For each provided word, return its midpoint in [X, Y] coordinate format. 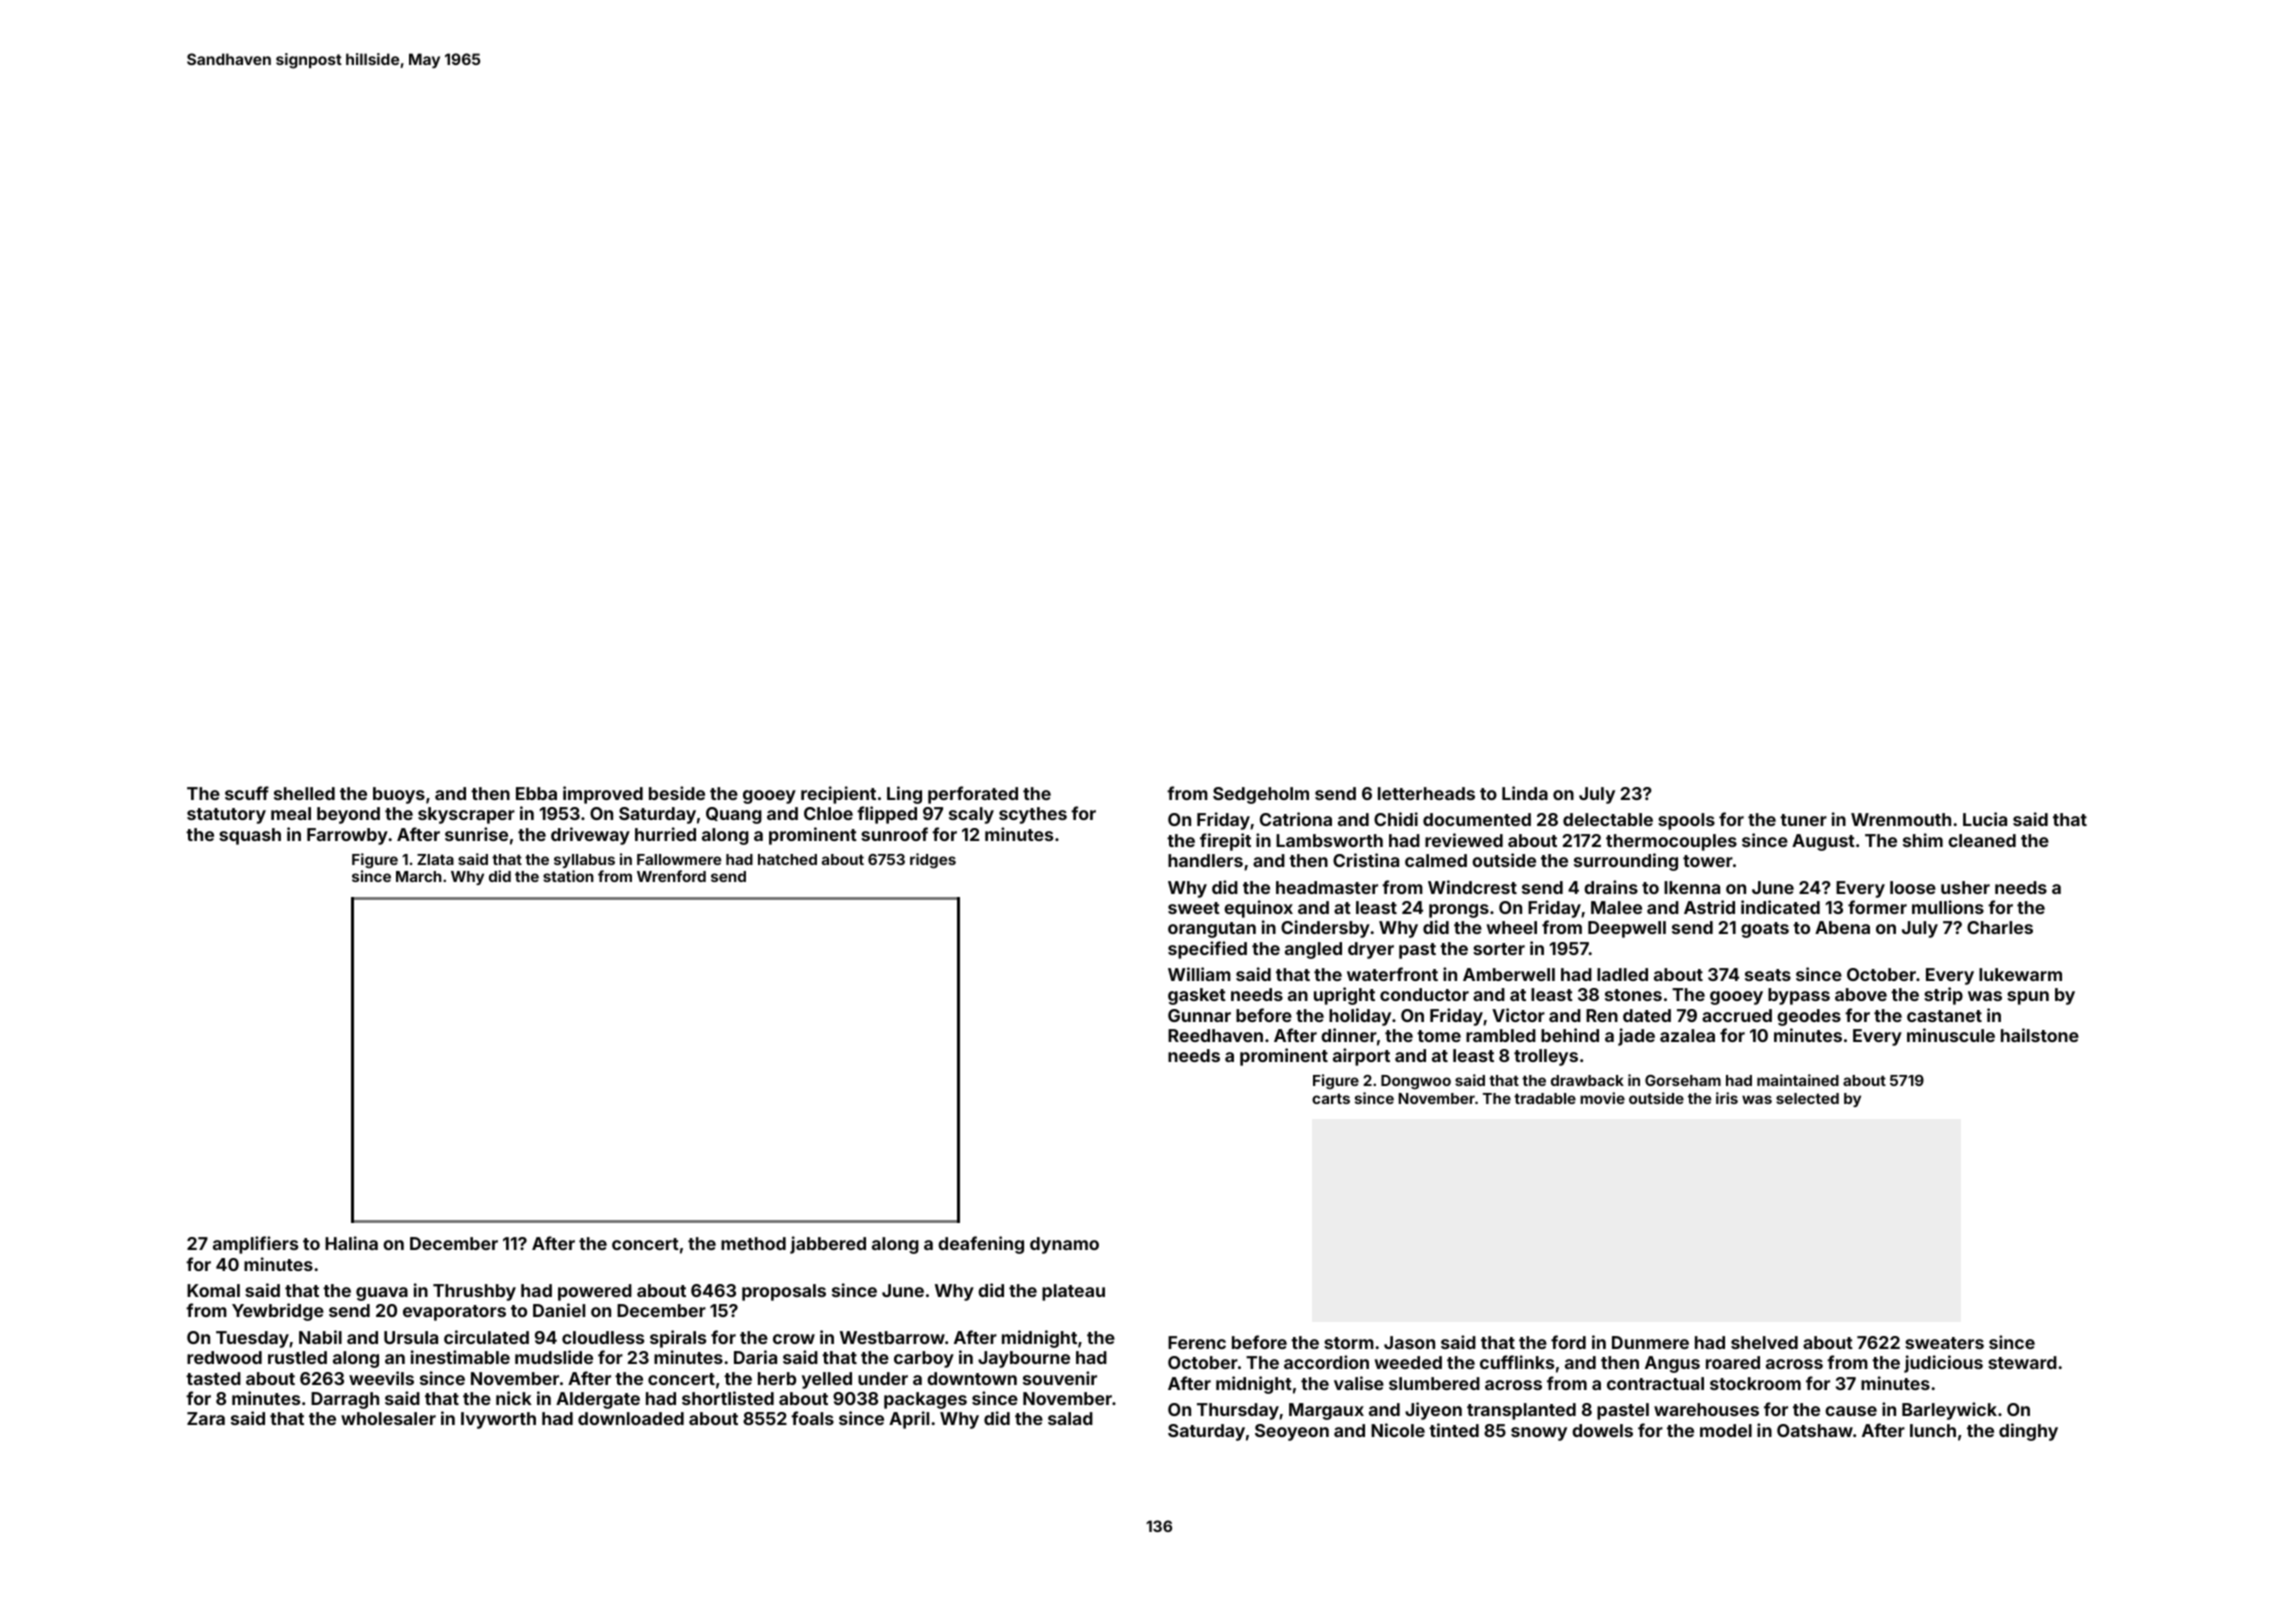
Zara [206, 1418]
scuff [247, 793]
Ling [904, 795]
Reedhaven [1215, 1035]
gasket [1197, 996]
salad [1070, 1418]
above [1861, 994]
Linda [1525, 793]
